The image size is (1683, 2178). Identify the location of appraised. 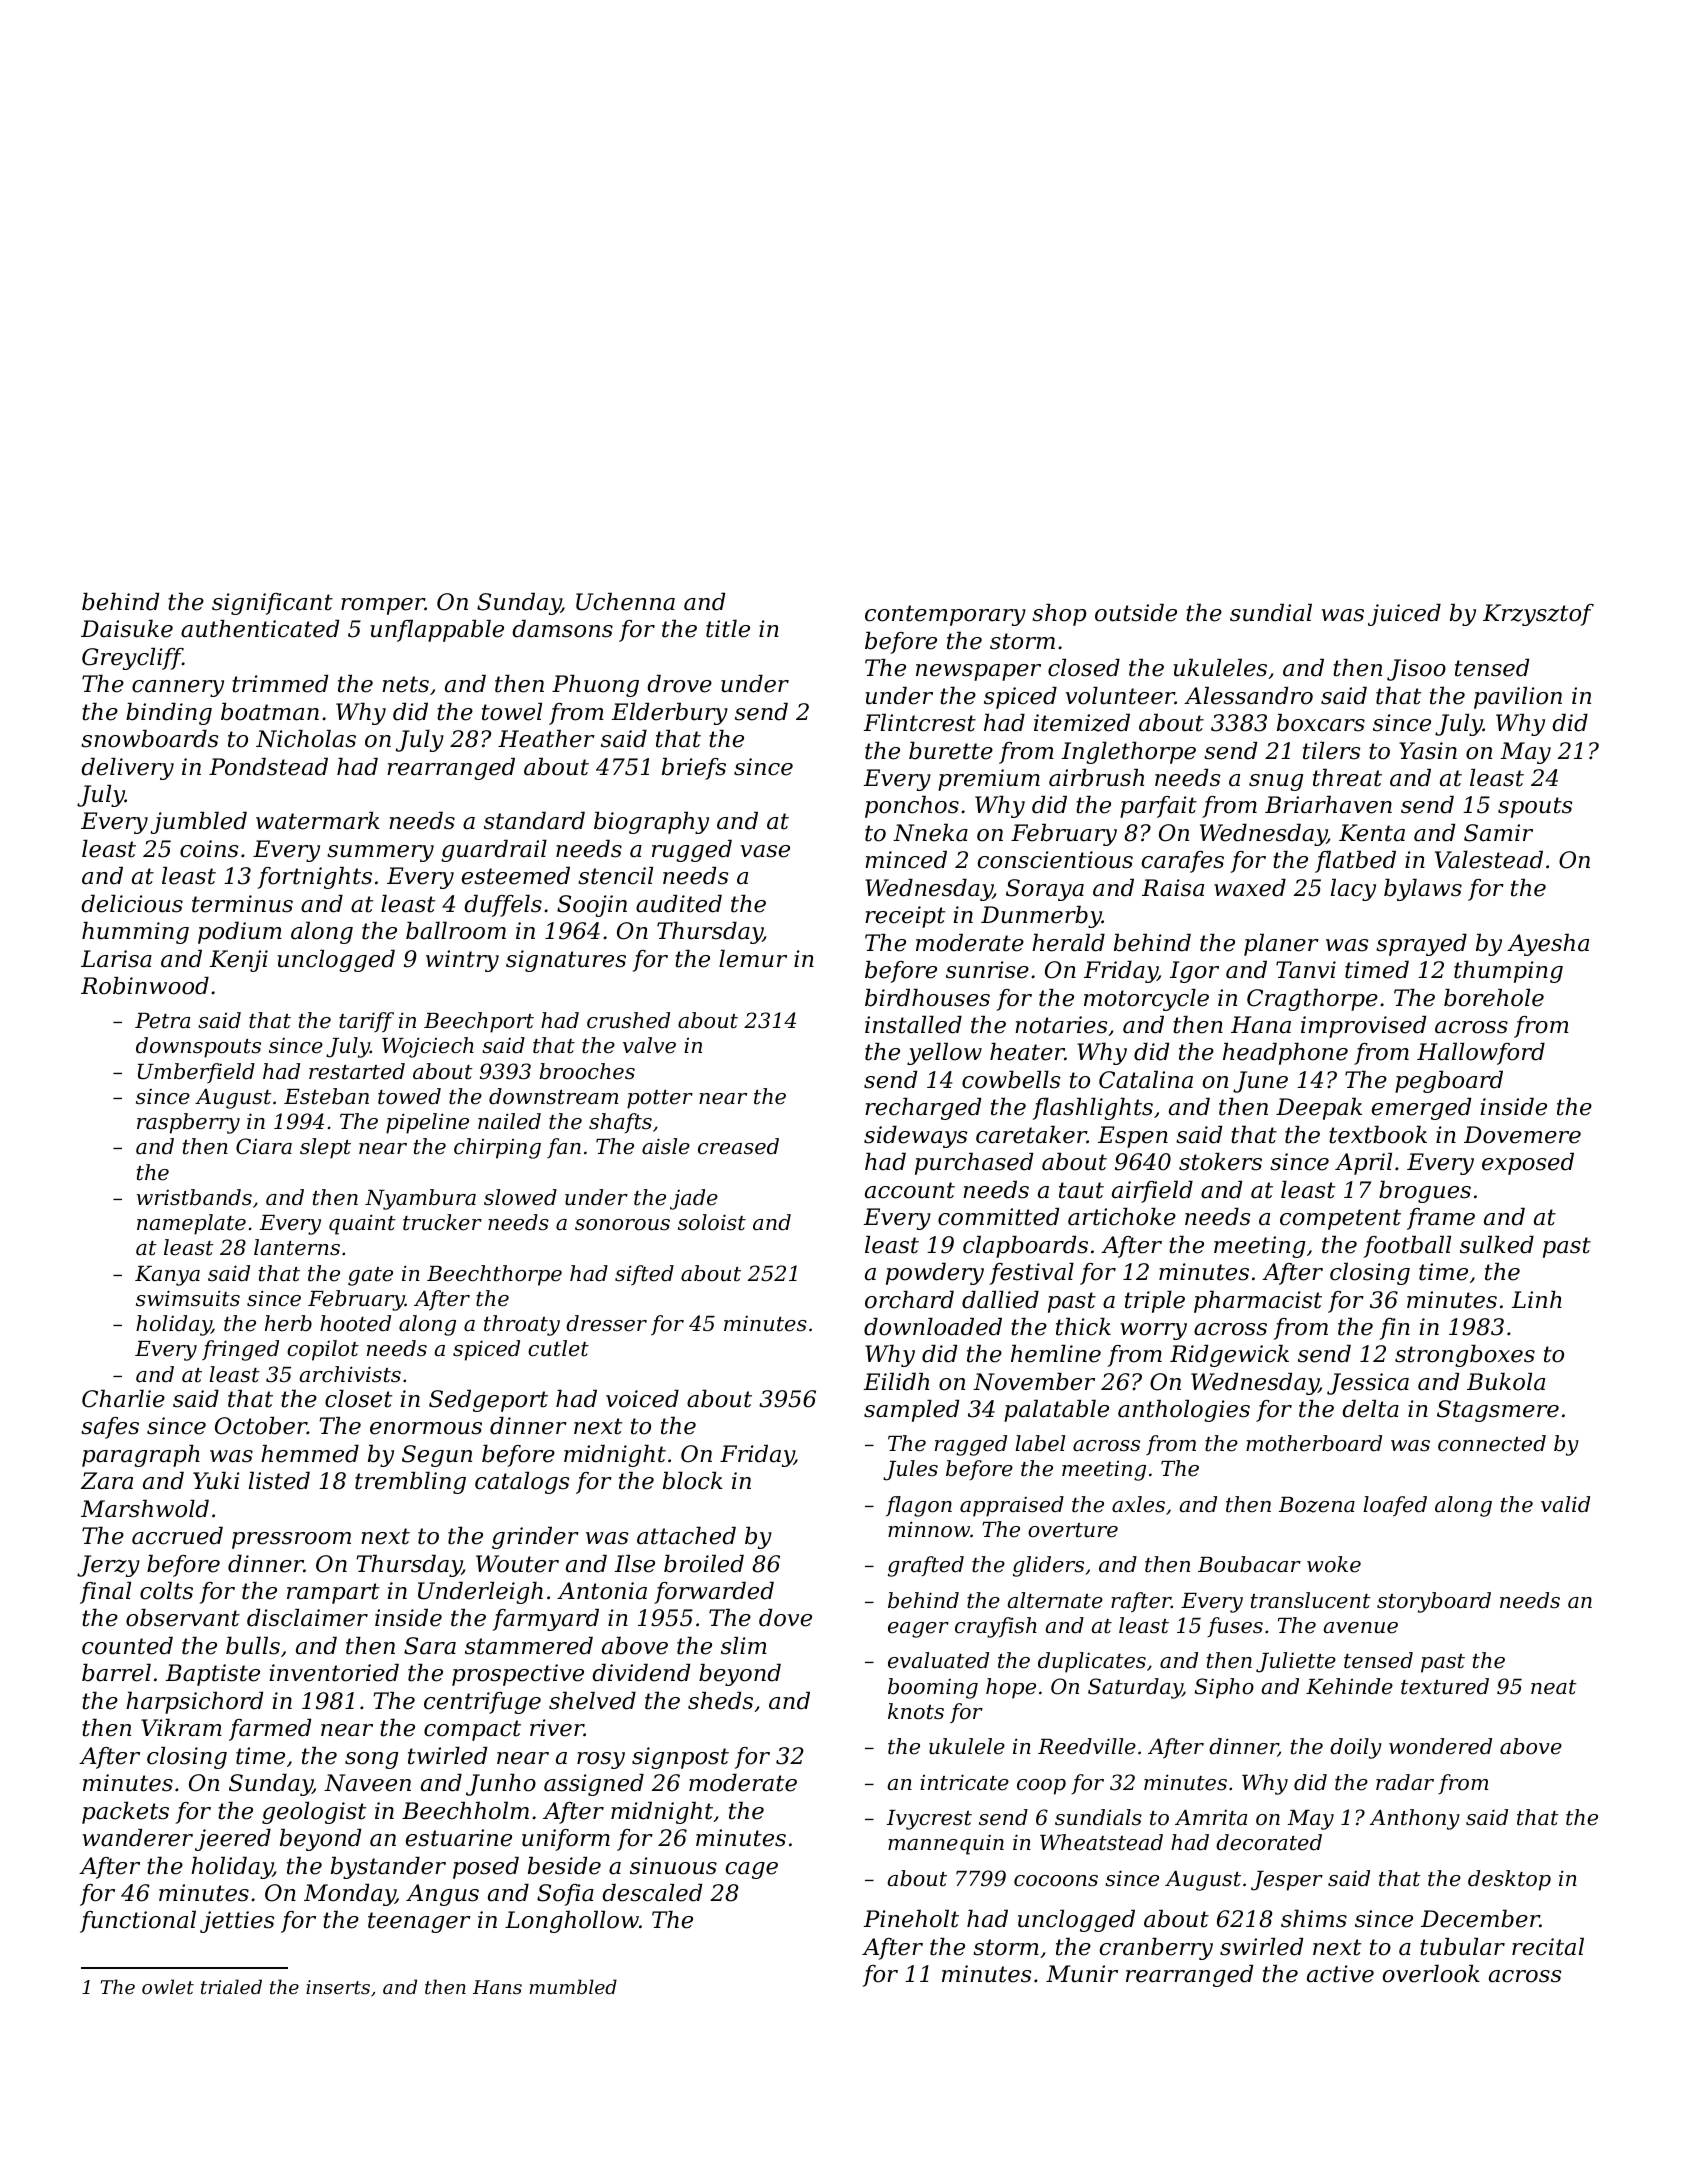
(1012, 1506).
